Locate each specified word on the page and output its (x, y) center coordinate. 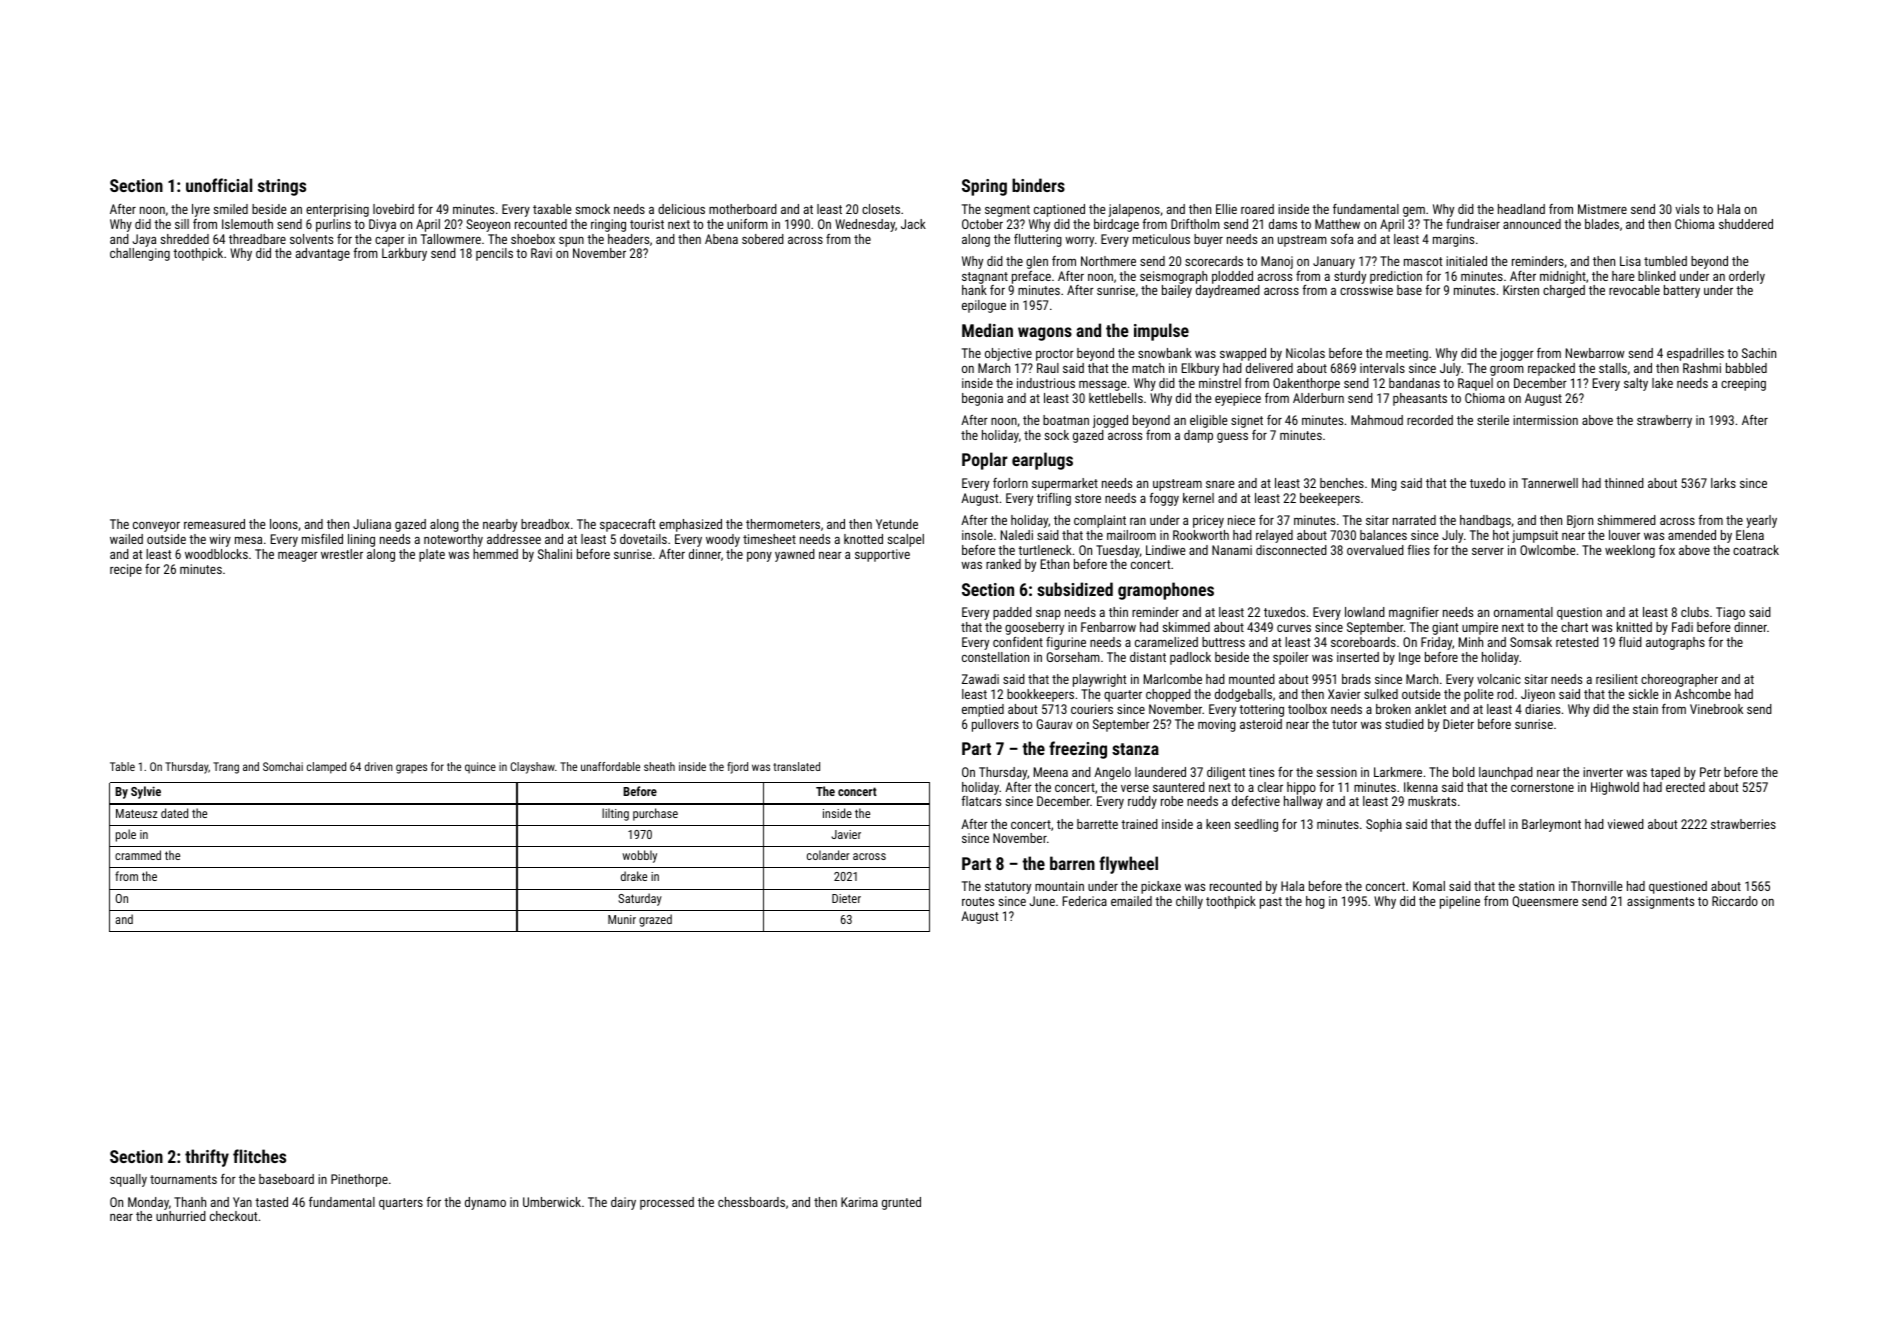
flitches (259, 1156)
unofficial (219, 185)
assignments (1660, 902)
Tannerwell (1550, 483)
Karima (859, 1202)
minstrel (1220, 383)
